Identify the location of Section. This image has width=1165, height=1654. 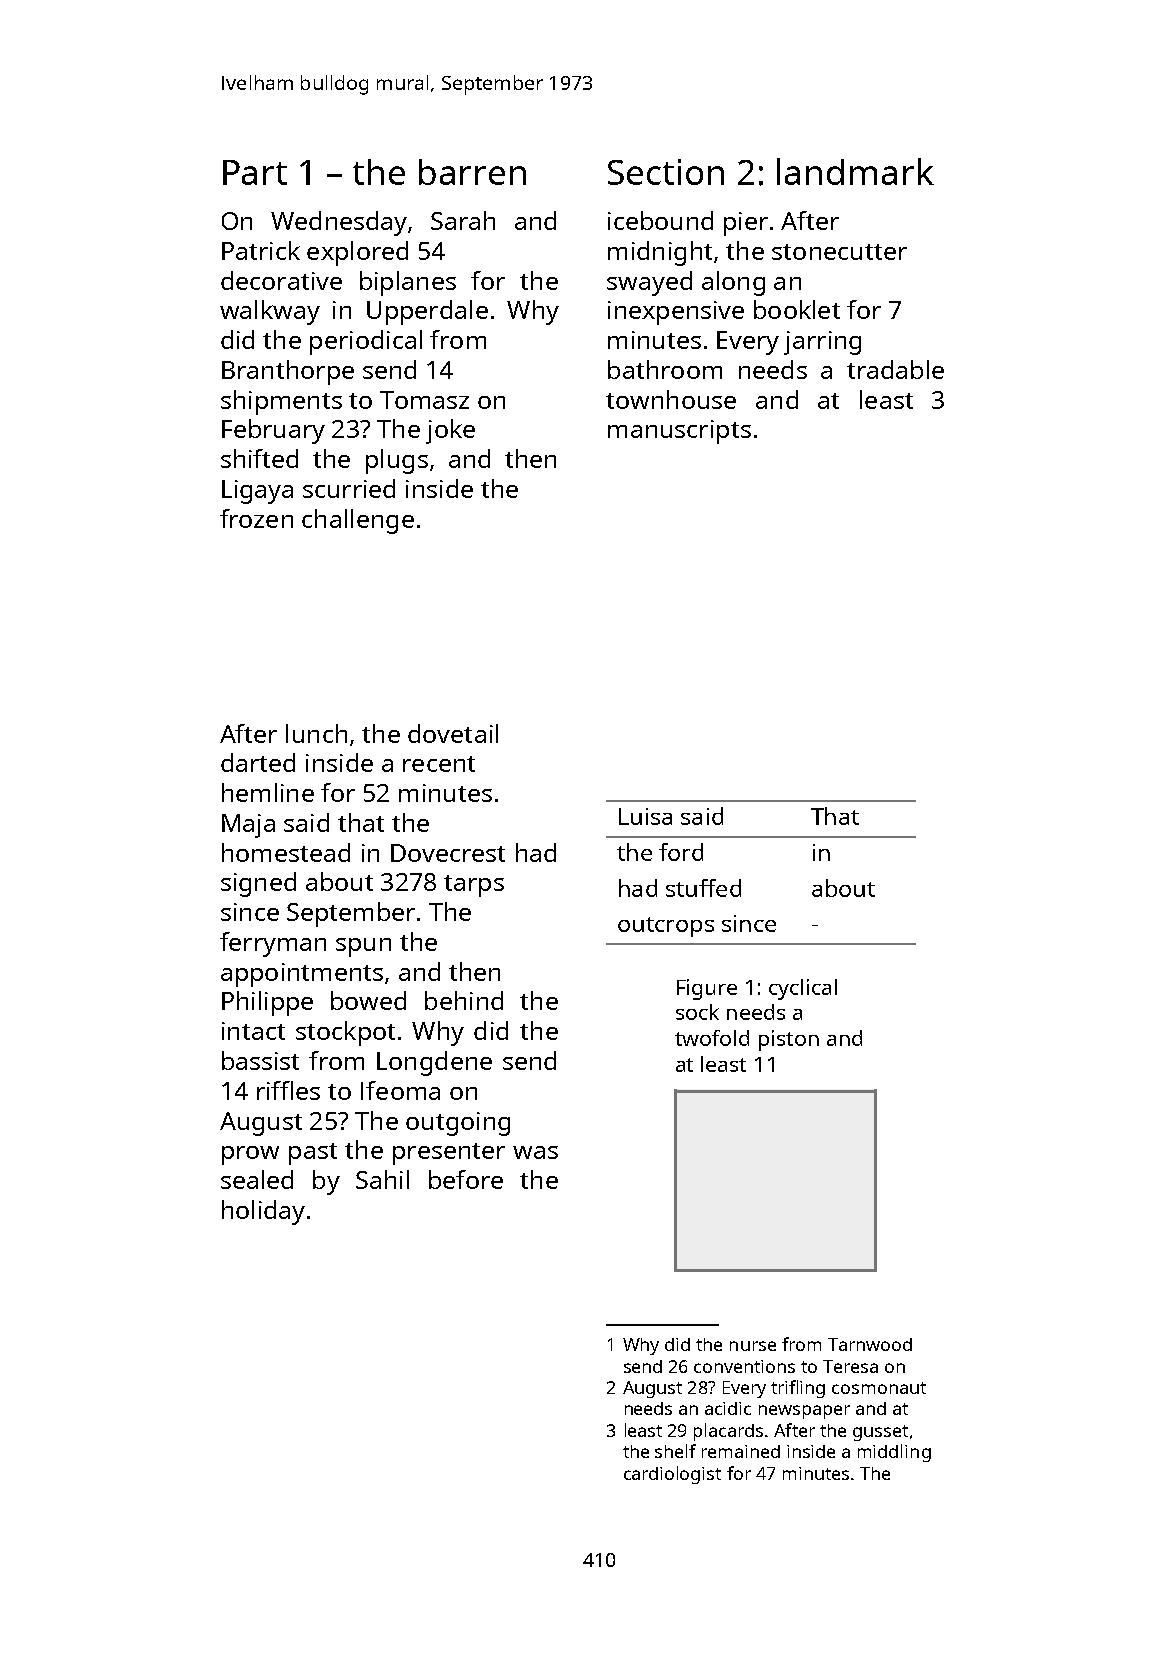
(666, 172).
